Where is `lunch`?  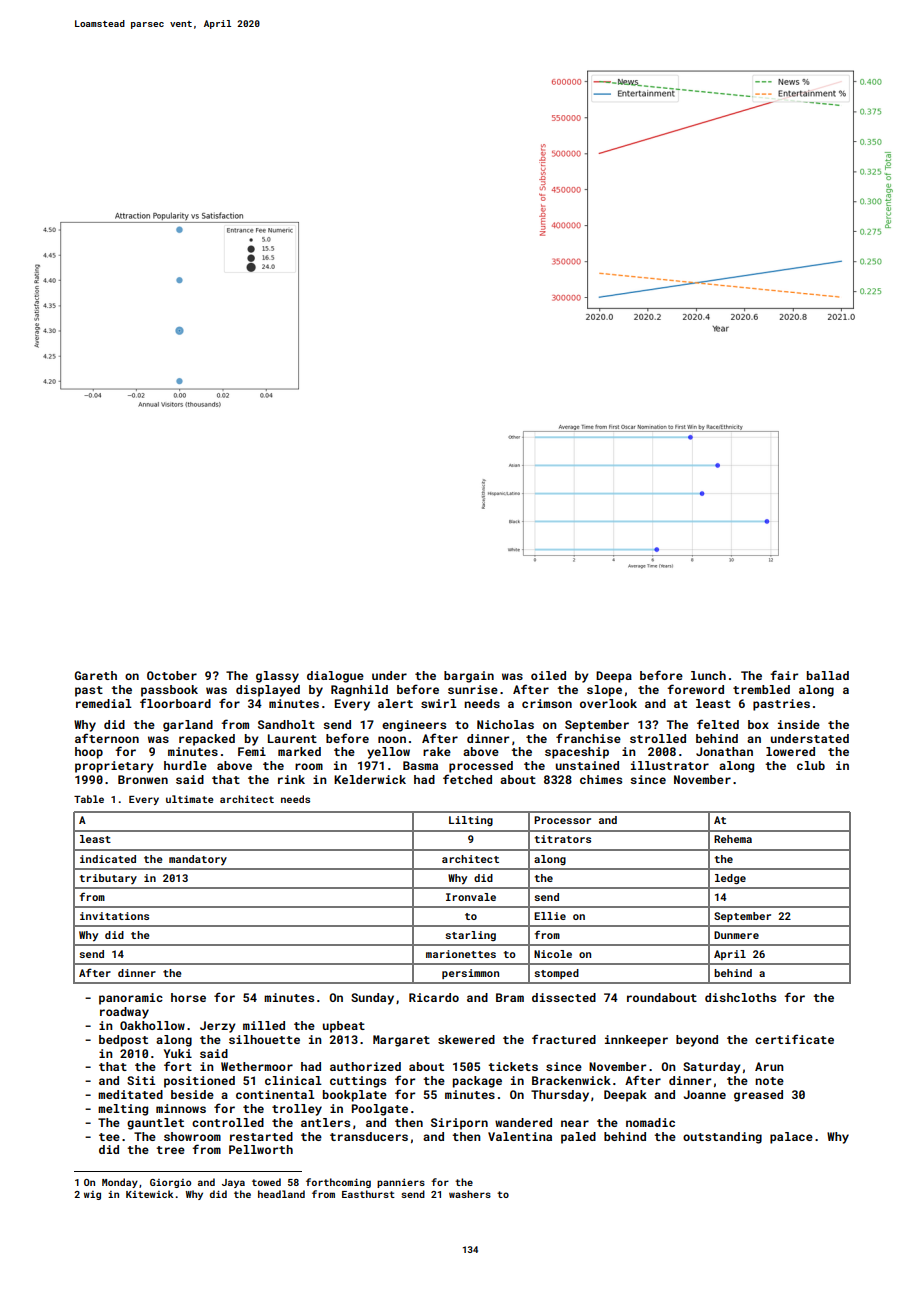
lunch is located at coordinates (708, 675).
